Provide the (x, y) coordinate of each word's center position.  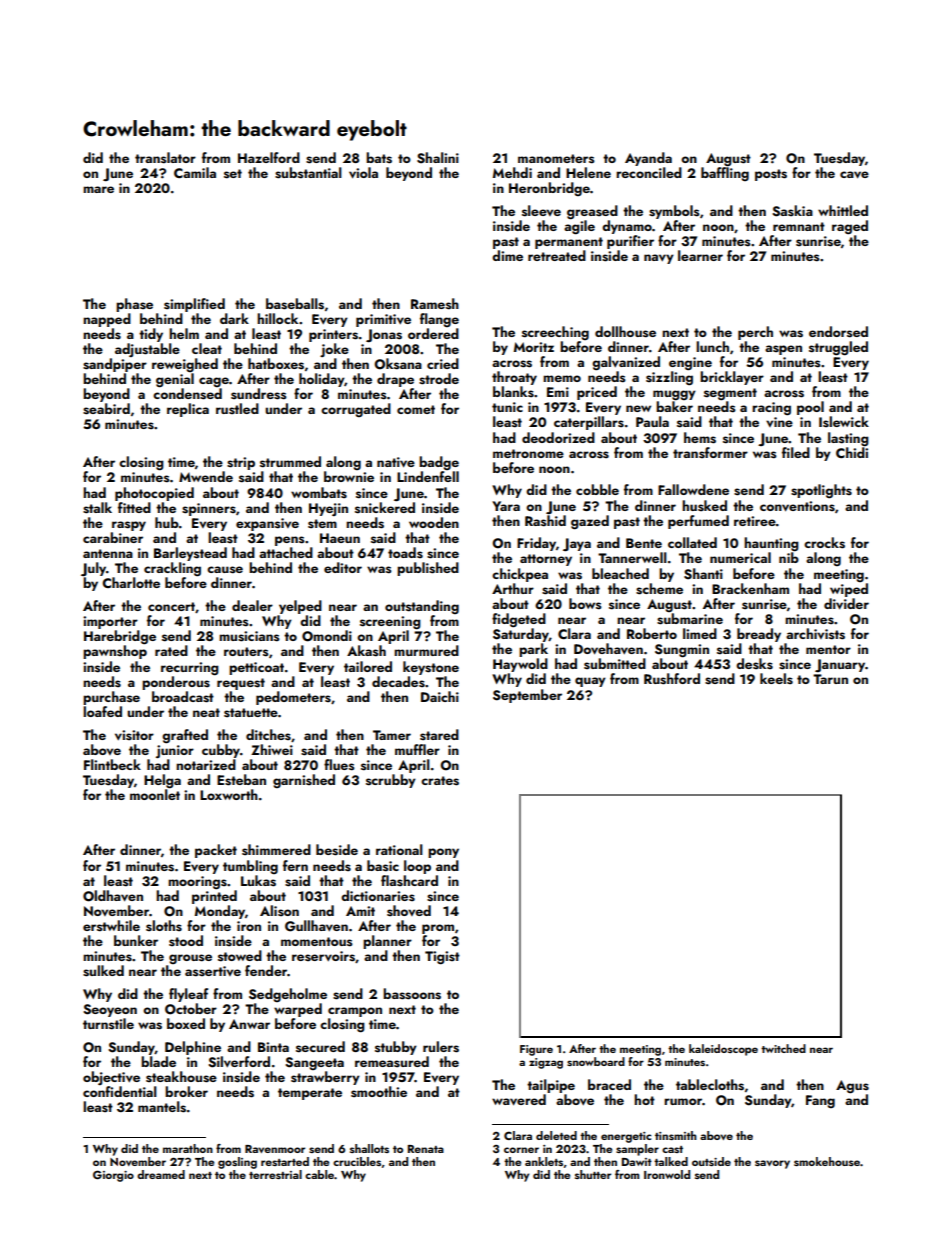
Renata (426, 1149)
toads (405, 553)
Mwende (206, 476)
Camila (195, 172)
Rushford (672, 679)
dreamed (161, 1174)
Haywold (520, 665)
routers (246, 652)
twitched (783, 1048)
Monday (220, 912)
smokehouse (827, 1161)
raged (850, 227)
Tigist (442, 958)
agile (579, 227)
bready (759, 635)
